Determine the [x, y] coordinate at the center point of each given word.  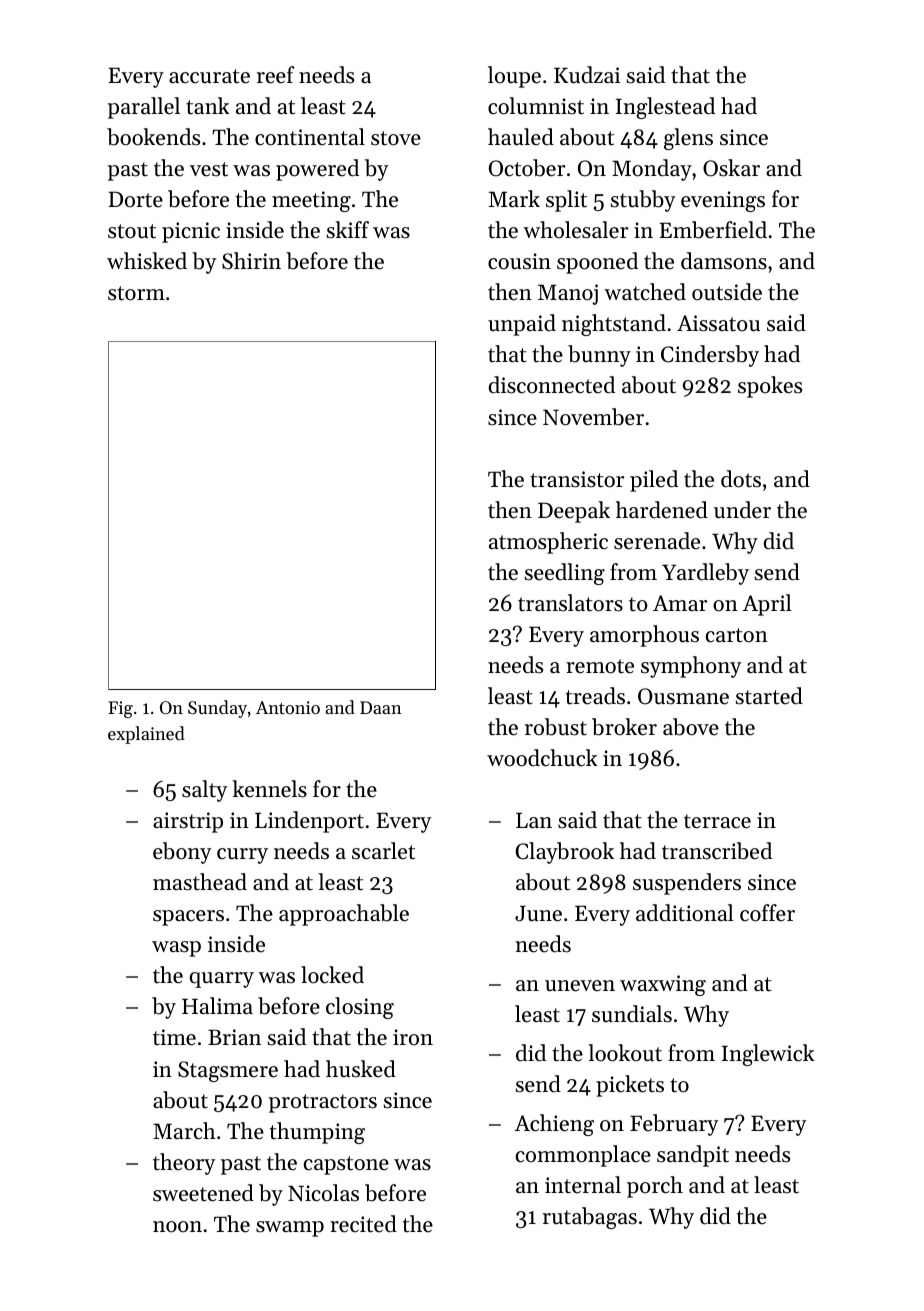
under [742, 510]
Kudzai [587, 75]
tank [208, 106]
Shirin [251, 261]
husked [361, 1069]
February [674, 1125]
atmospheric [548, 543]
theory [184, 1164]
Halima [217, 1005]
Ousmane [683, 696]
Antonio [288, 707]
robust [556, 727]
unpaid [522, 325]
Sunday [217, 709]
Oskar [731, 168]
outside [727, 292]
